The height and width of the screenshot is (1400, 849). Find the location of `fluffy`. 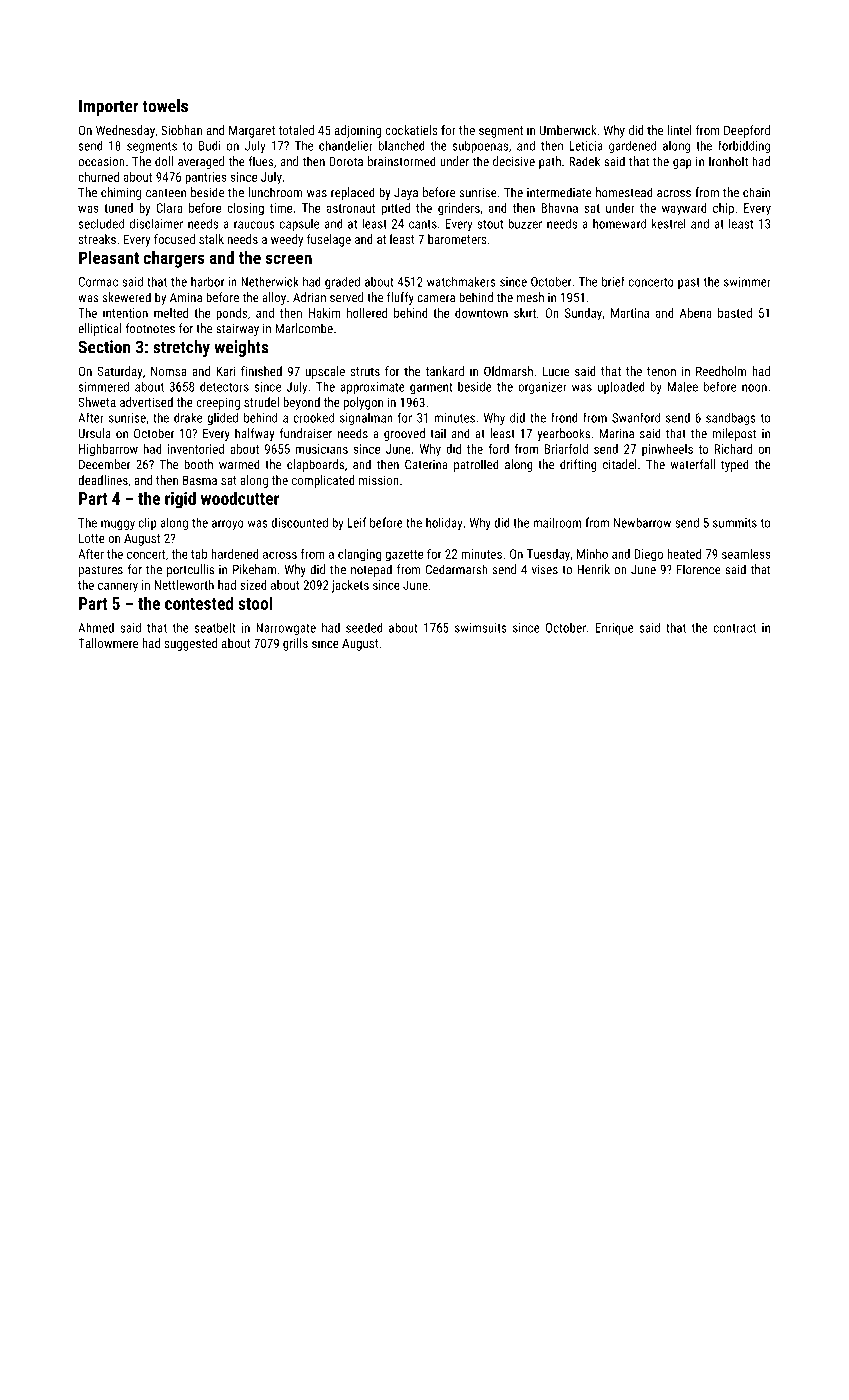

fluffy is located at coordinates (400, 298).
